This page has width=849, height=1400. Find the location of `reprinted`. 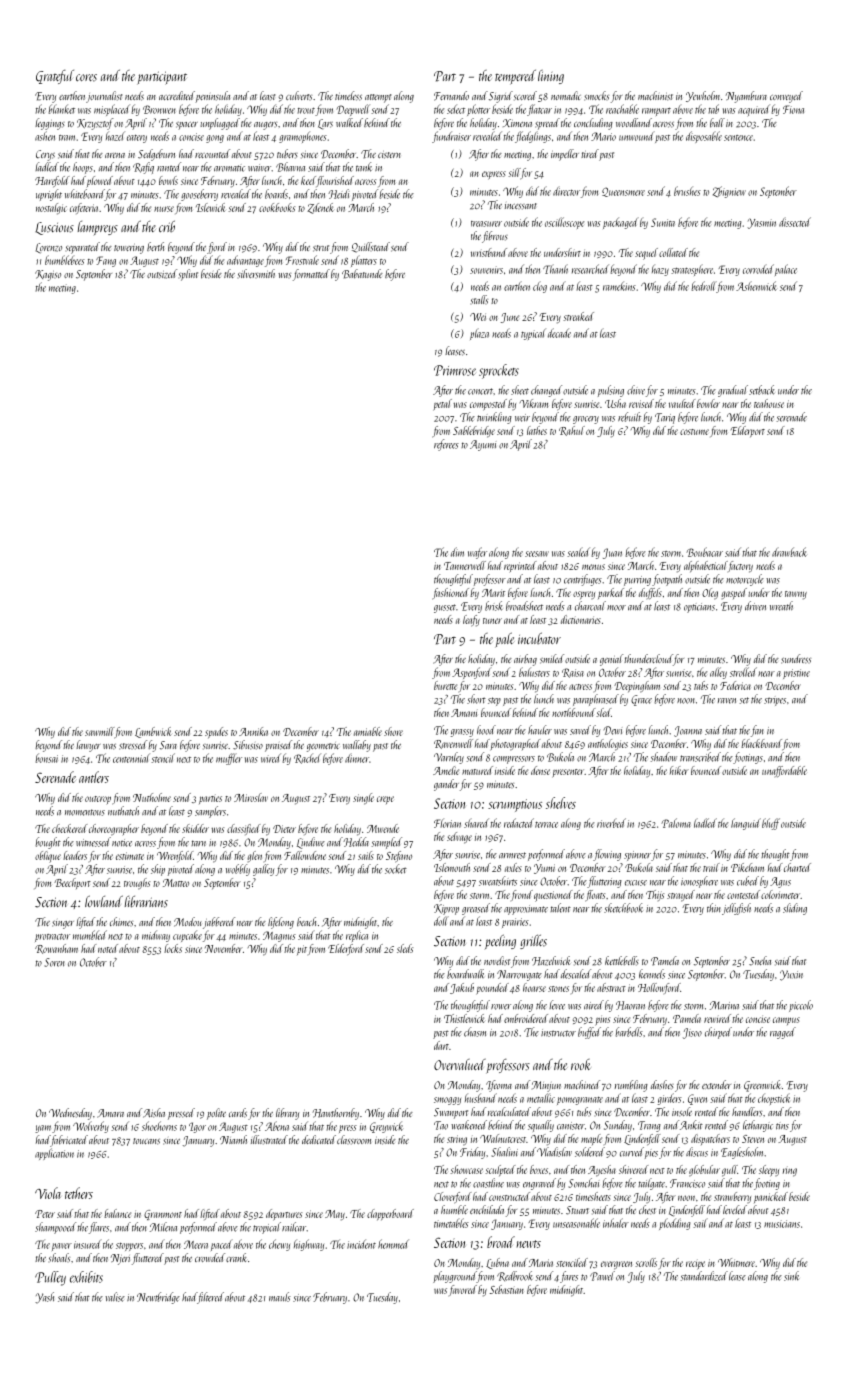

reprinted is located at coordinates (520, 566).
